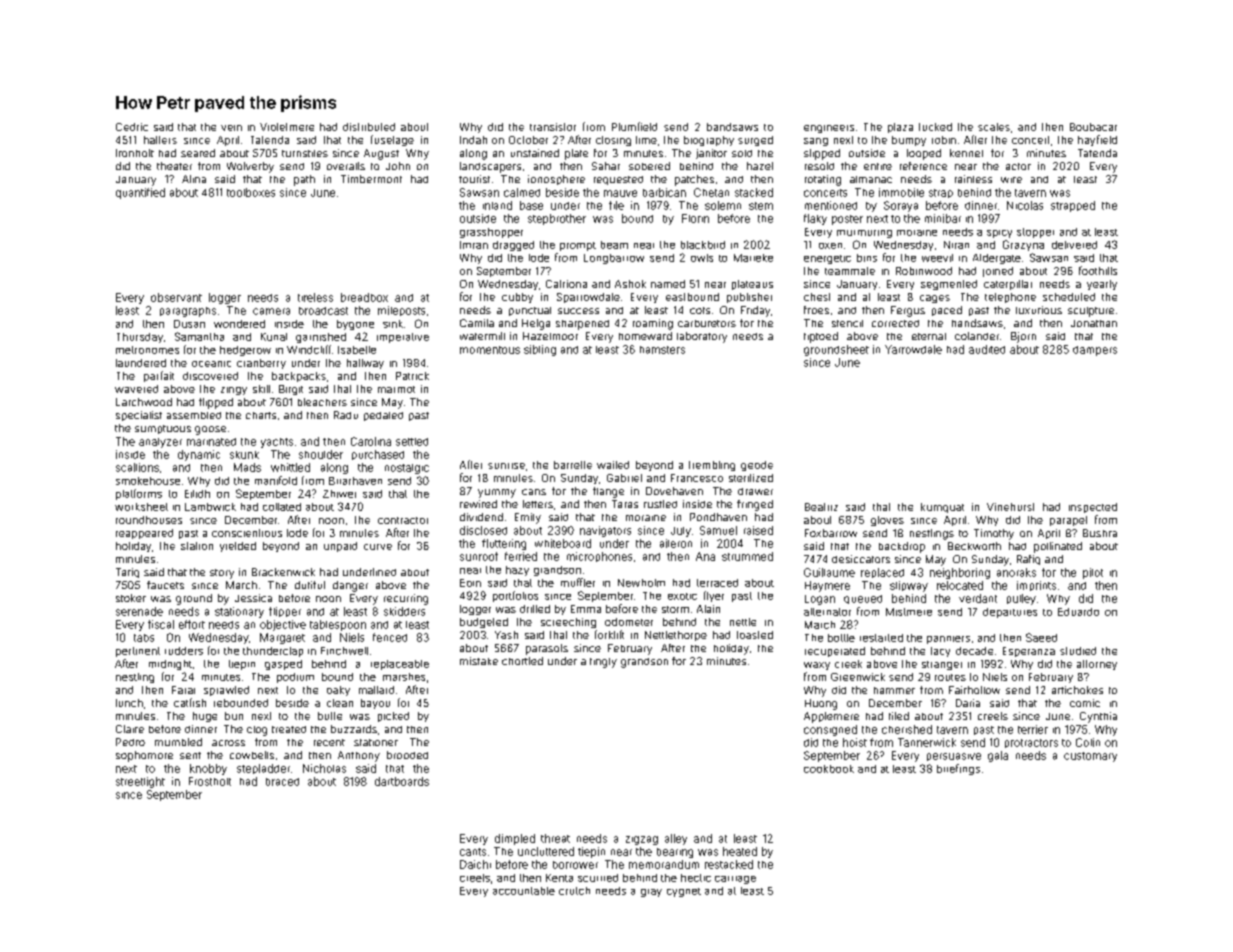  What do you see at coordinates (574, 891) in the image?
I see `crutch` at bounding box center [574, 891].
